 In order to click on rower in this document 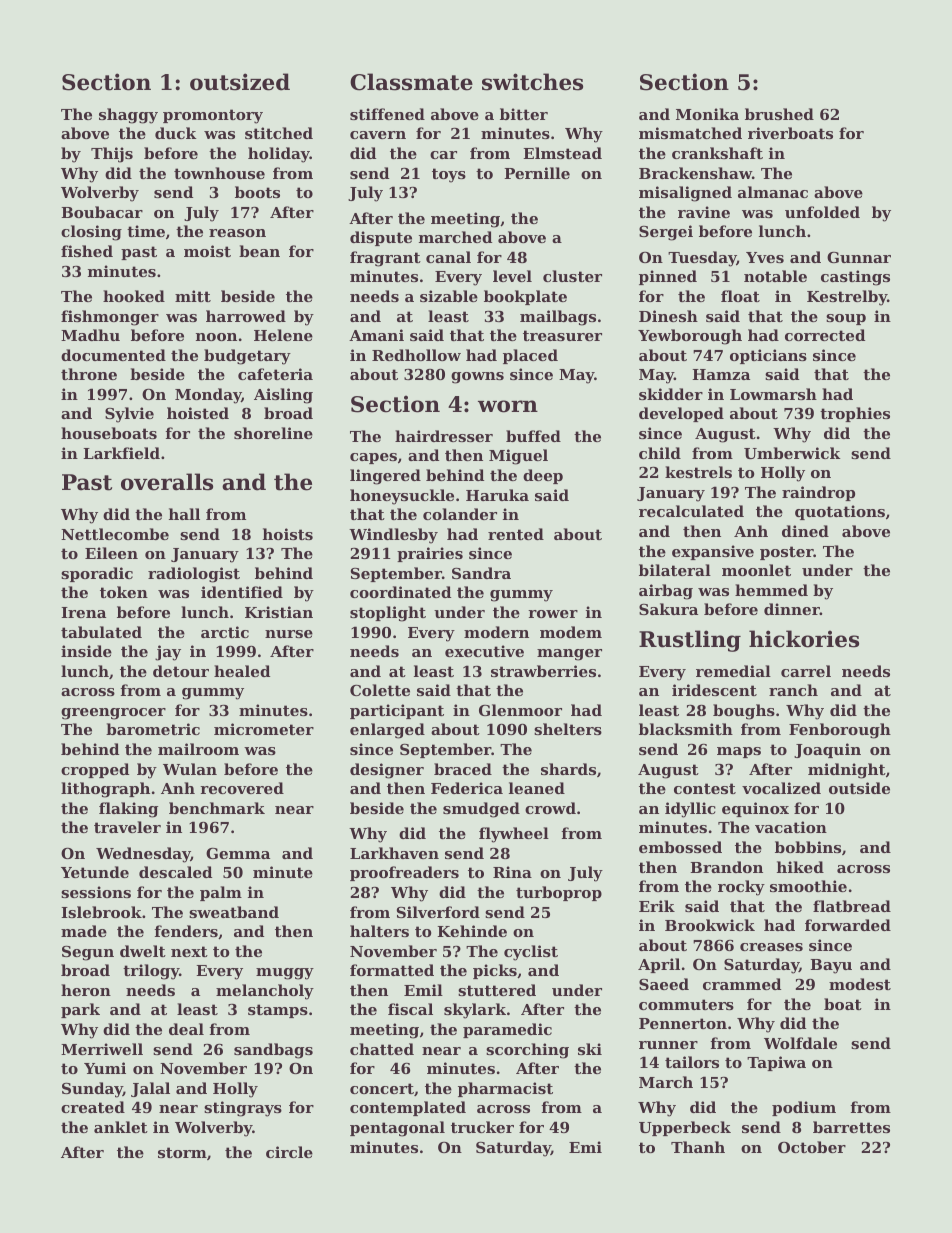, I will do `click(553, 614)`.
